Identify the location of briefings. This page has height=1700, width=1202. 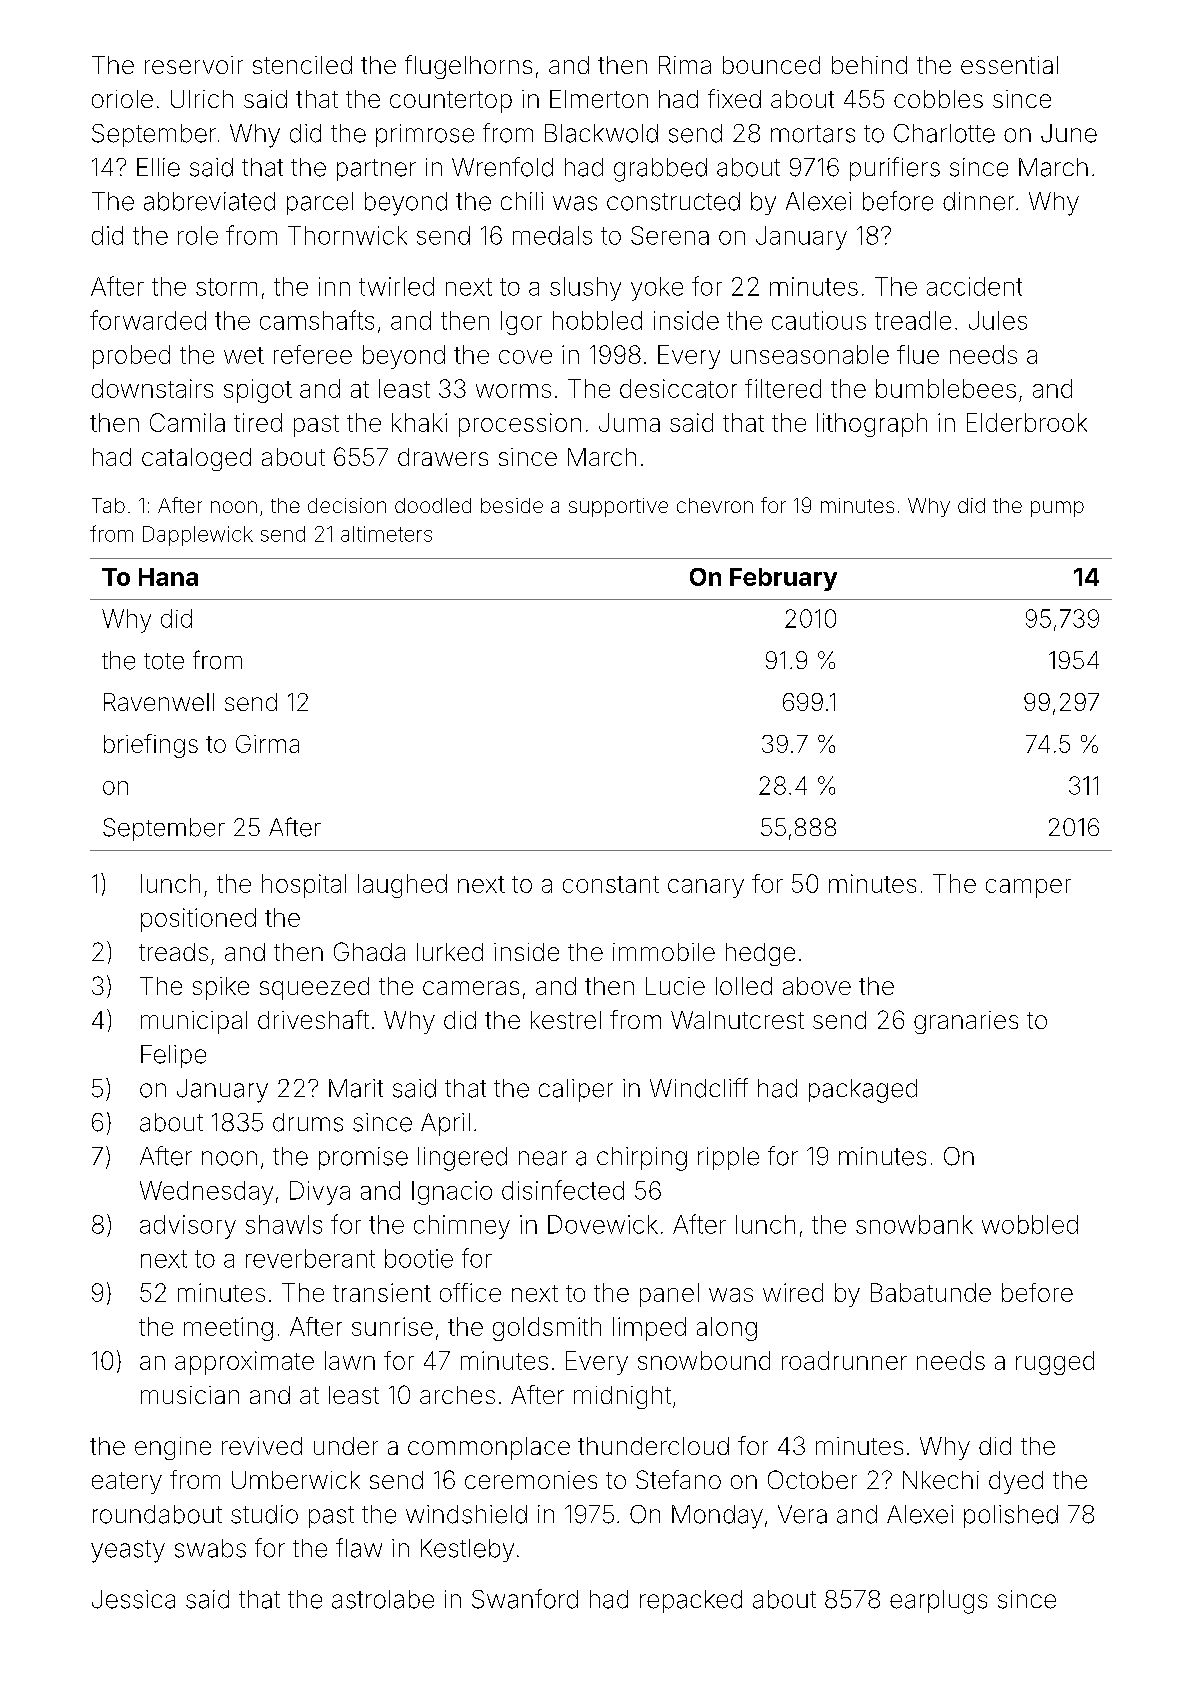
(151, 746).
